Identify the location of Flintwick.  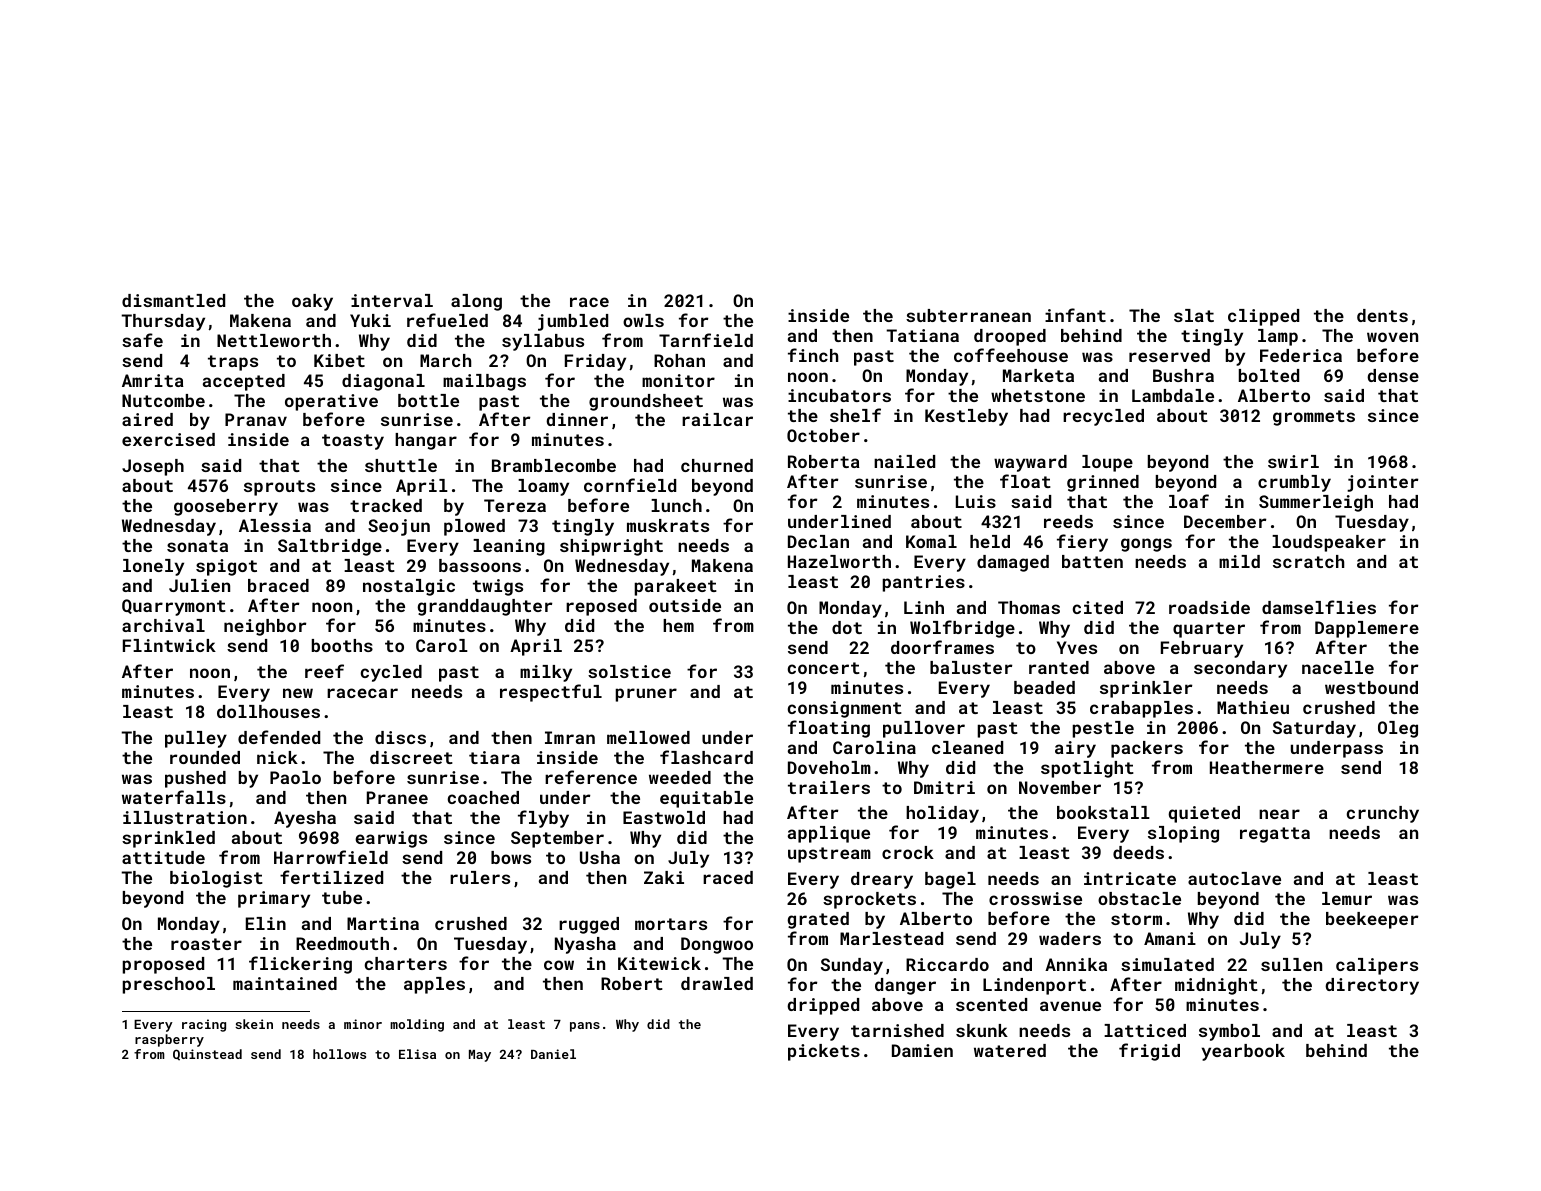
(169, 645).
